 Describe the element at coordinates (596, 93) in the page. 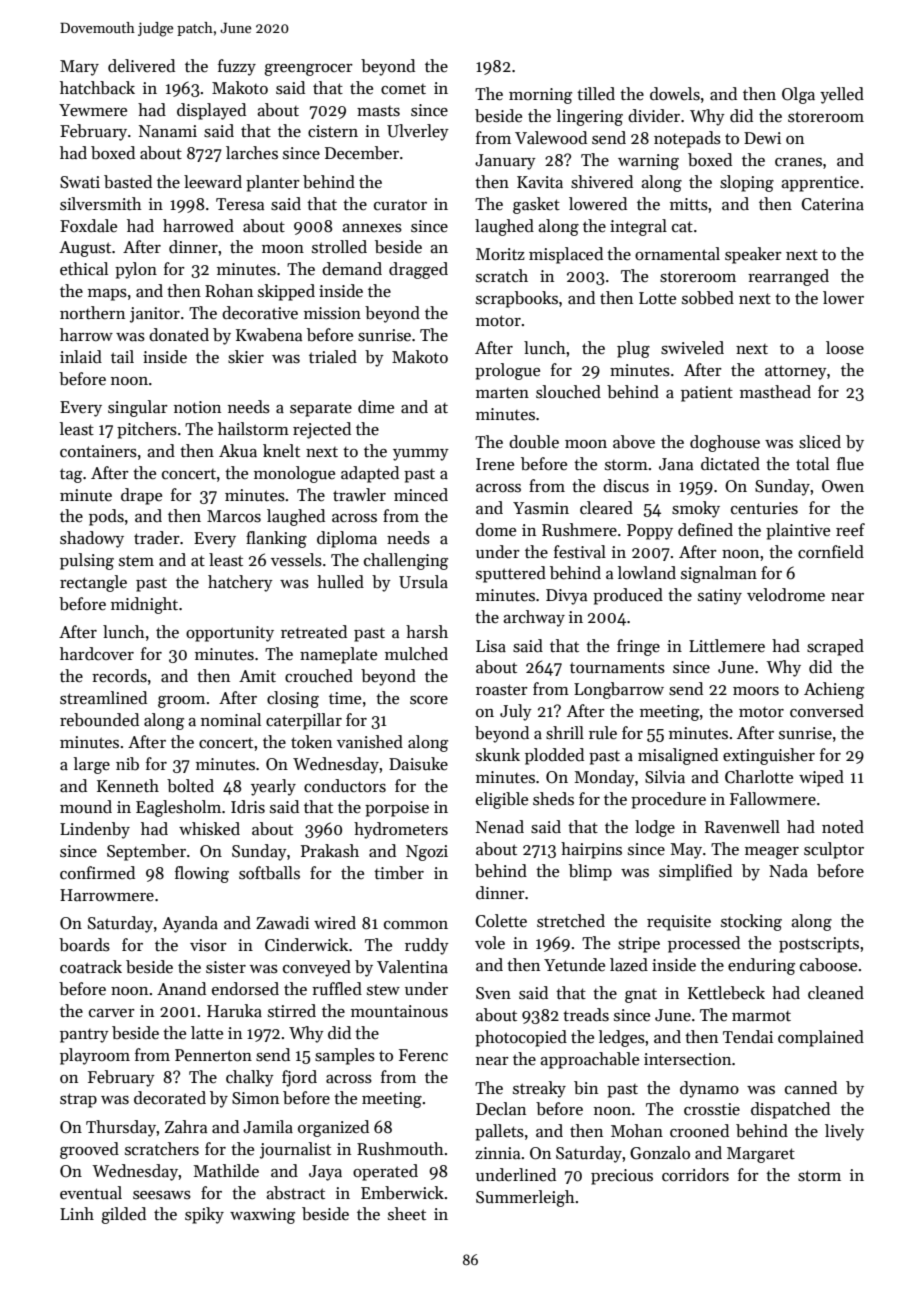

I see `tilled` at that location.
